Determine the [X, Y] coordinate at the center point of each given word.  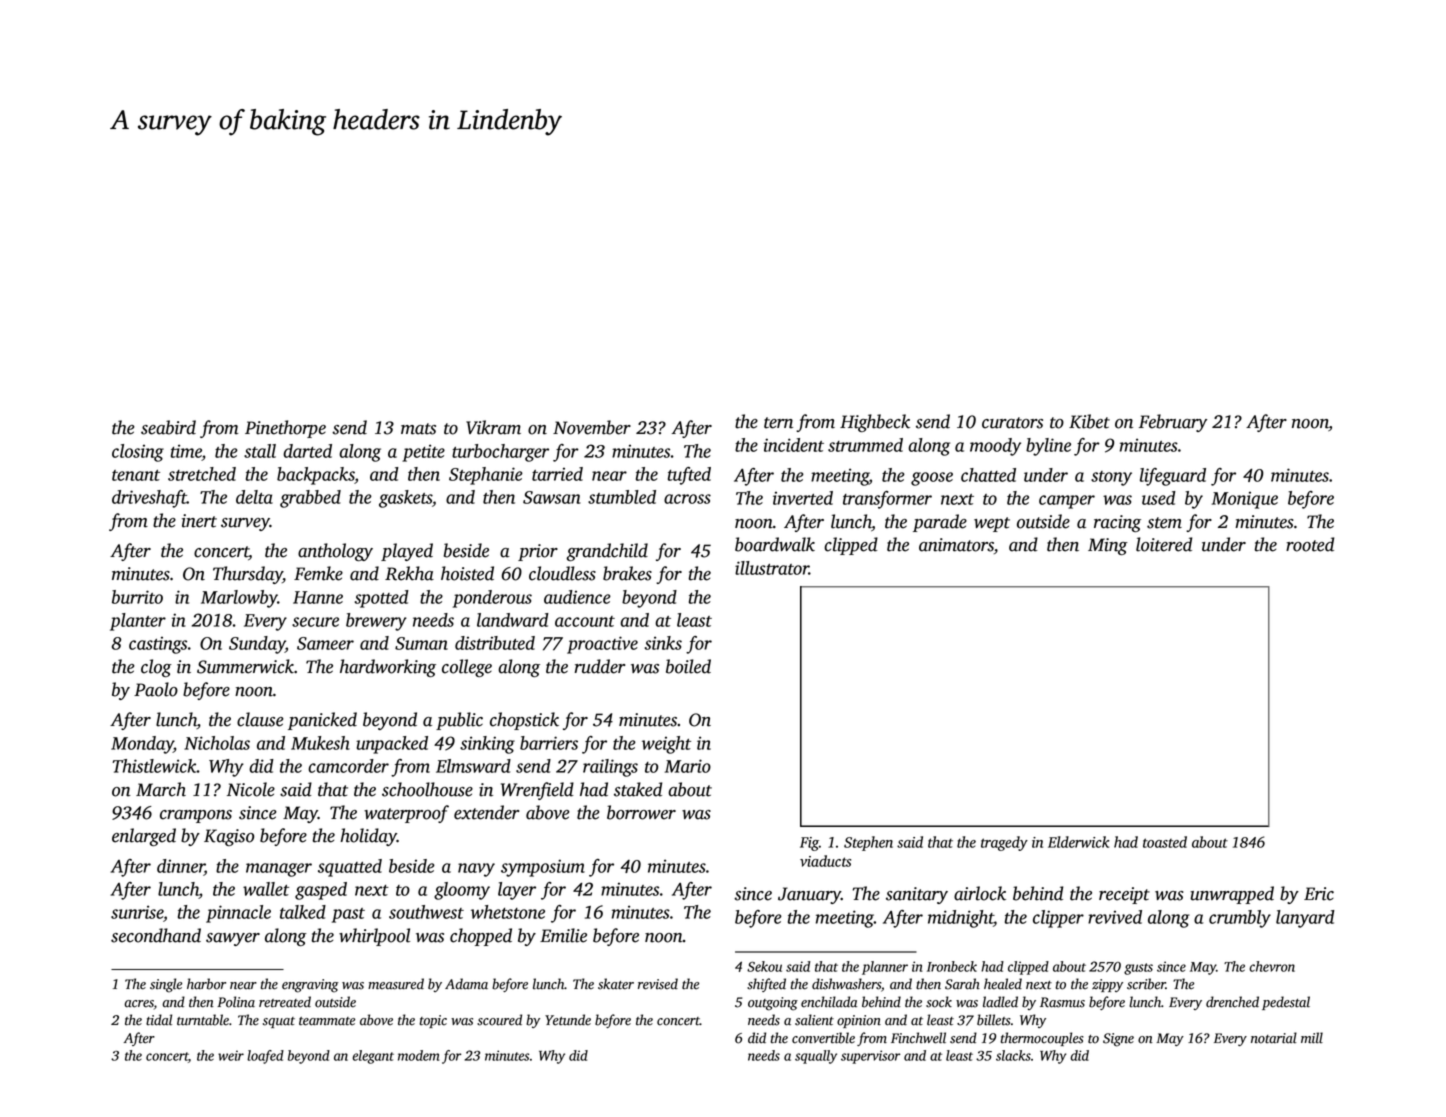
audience [577, 597]
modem [418, 1055]
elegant [373, 1057]
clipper [1058, 919]
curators [1012, 423]
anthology [335, 552]
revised [658, 984]
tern [778, 423]
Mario [688, 766]
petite [423, 453]
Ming [1108, 546]
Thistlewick [154, 766]
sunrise [137, 912]
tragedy [1004, 843]
